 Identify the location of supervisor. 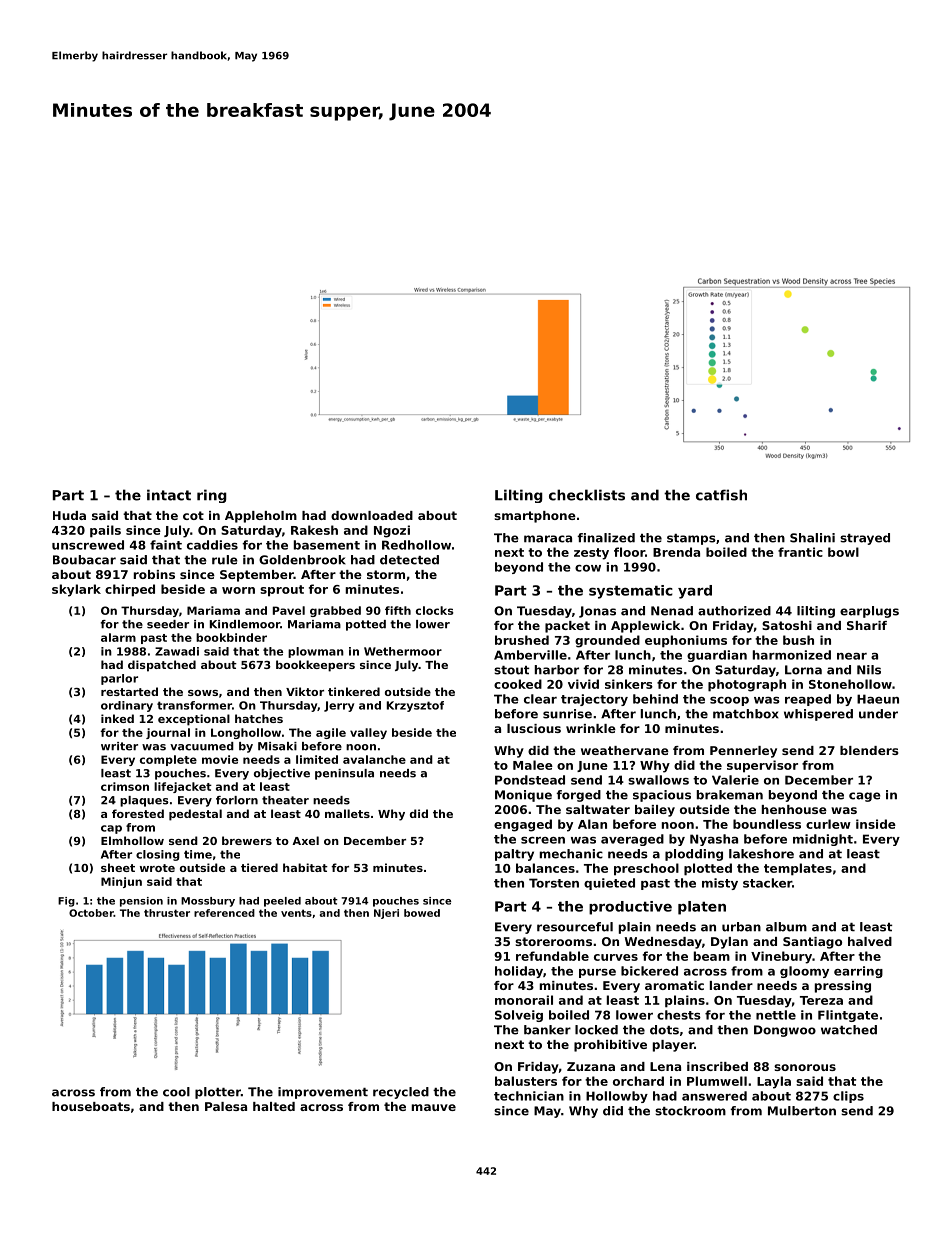
(762, 766).
